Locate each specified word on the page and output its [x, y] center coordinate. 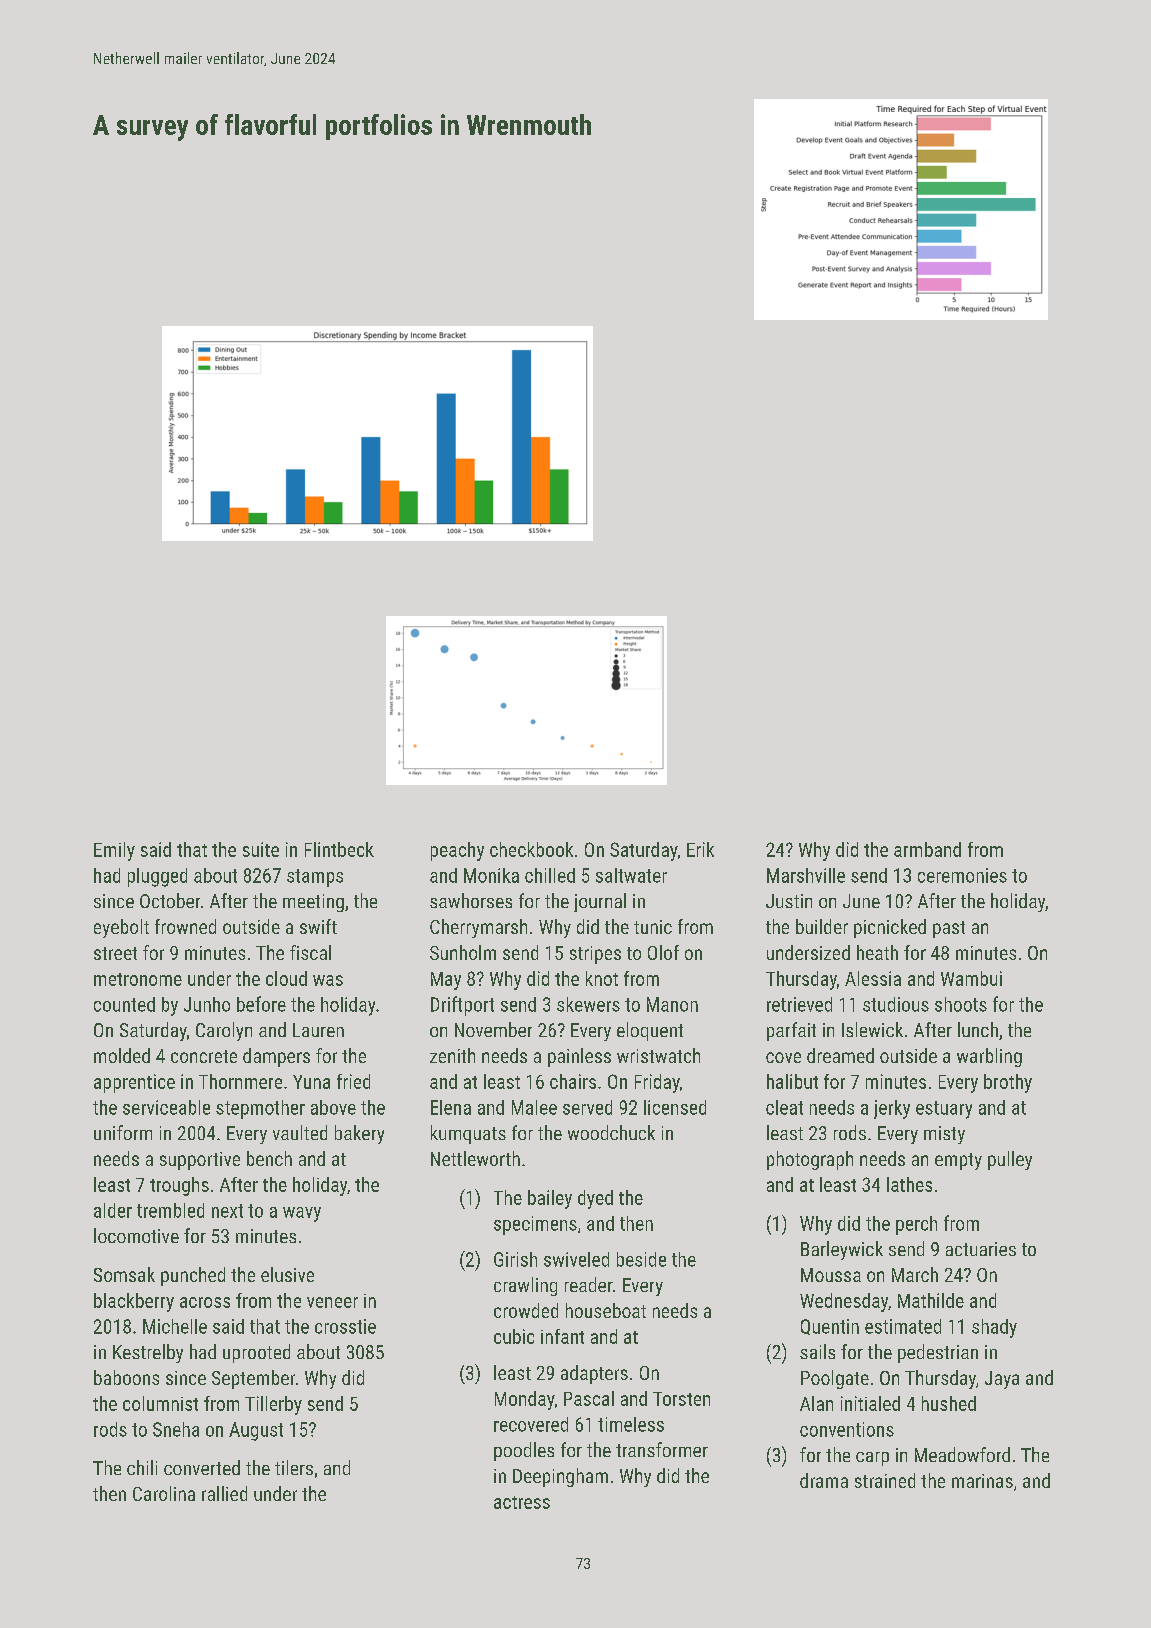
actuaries [981, 1249]
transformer [662, 1449]
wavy [302, 1214]
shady [994, 1328]
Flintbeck [339, 849]
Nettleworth [475, 1158]
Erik [700, 849]
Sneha [176, 1429]
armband [927, 849]
